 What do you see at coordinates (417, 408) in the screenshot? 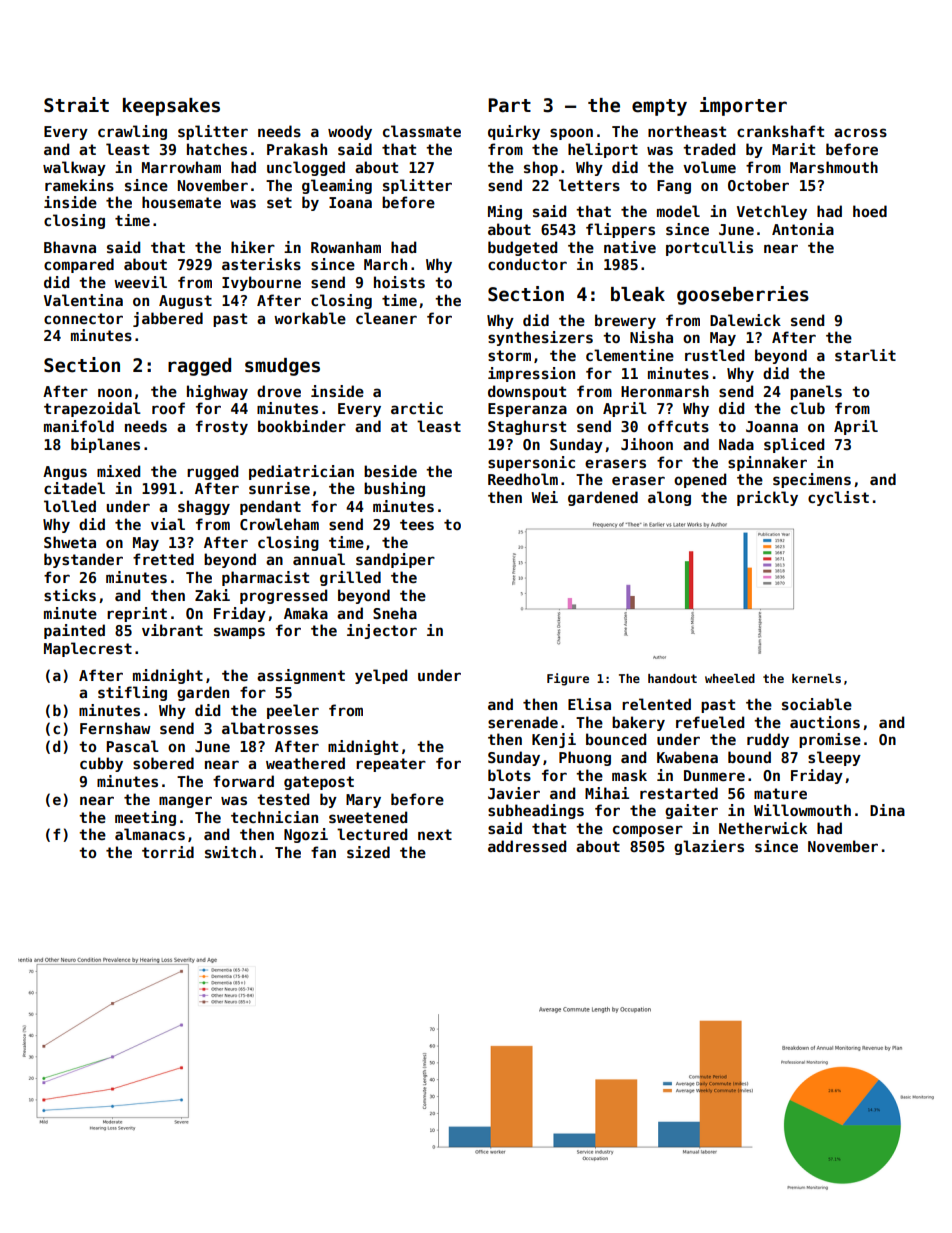
I see `arctic` at bounding box center [417, 408].
